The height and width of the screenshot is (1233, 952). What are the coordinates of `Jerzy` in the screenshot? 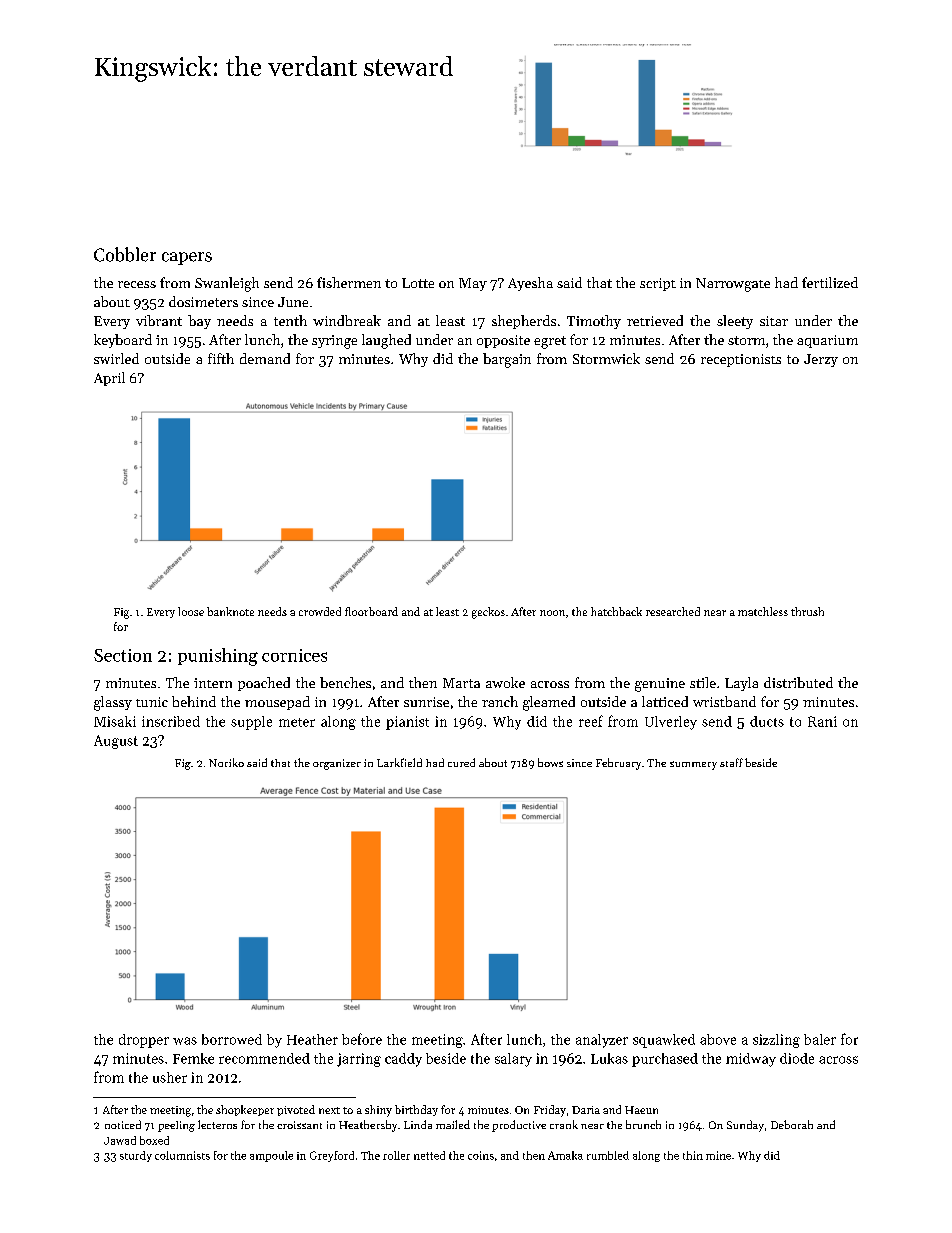 It's located at (821, 360).
